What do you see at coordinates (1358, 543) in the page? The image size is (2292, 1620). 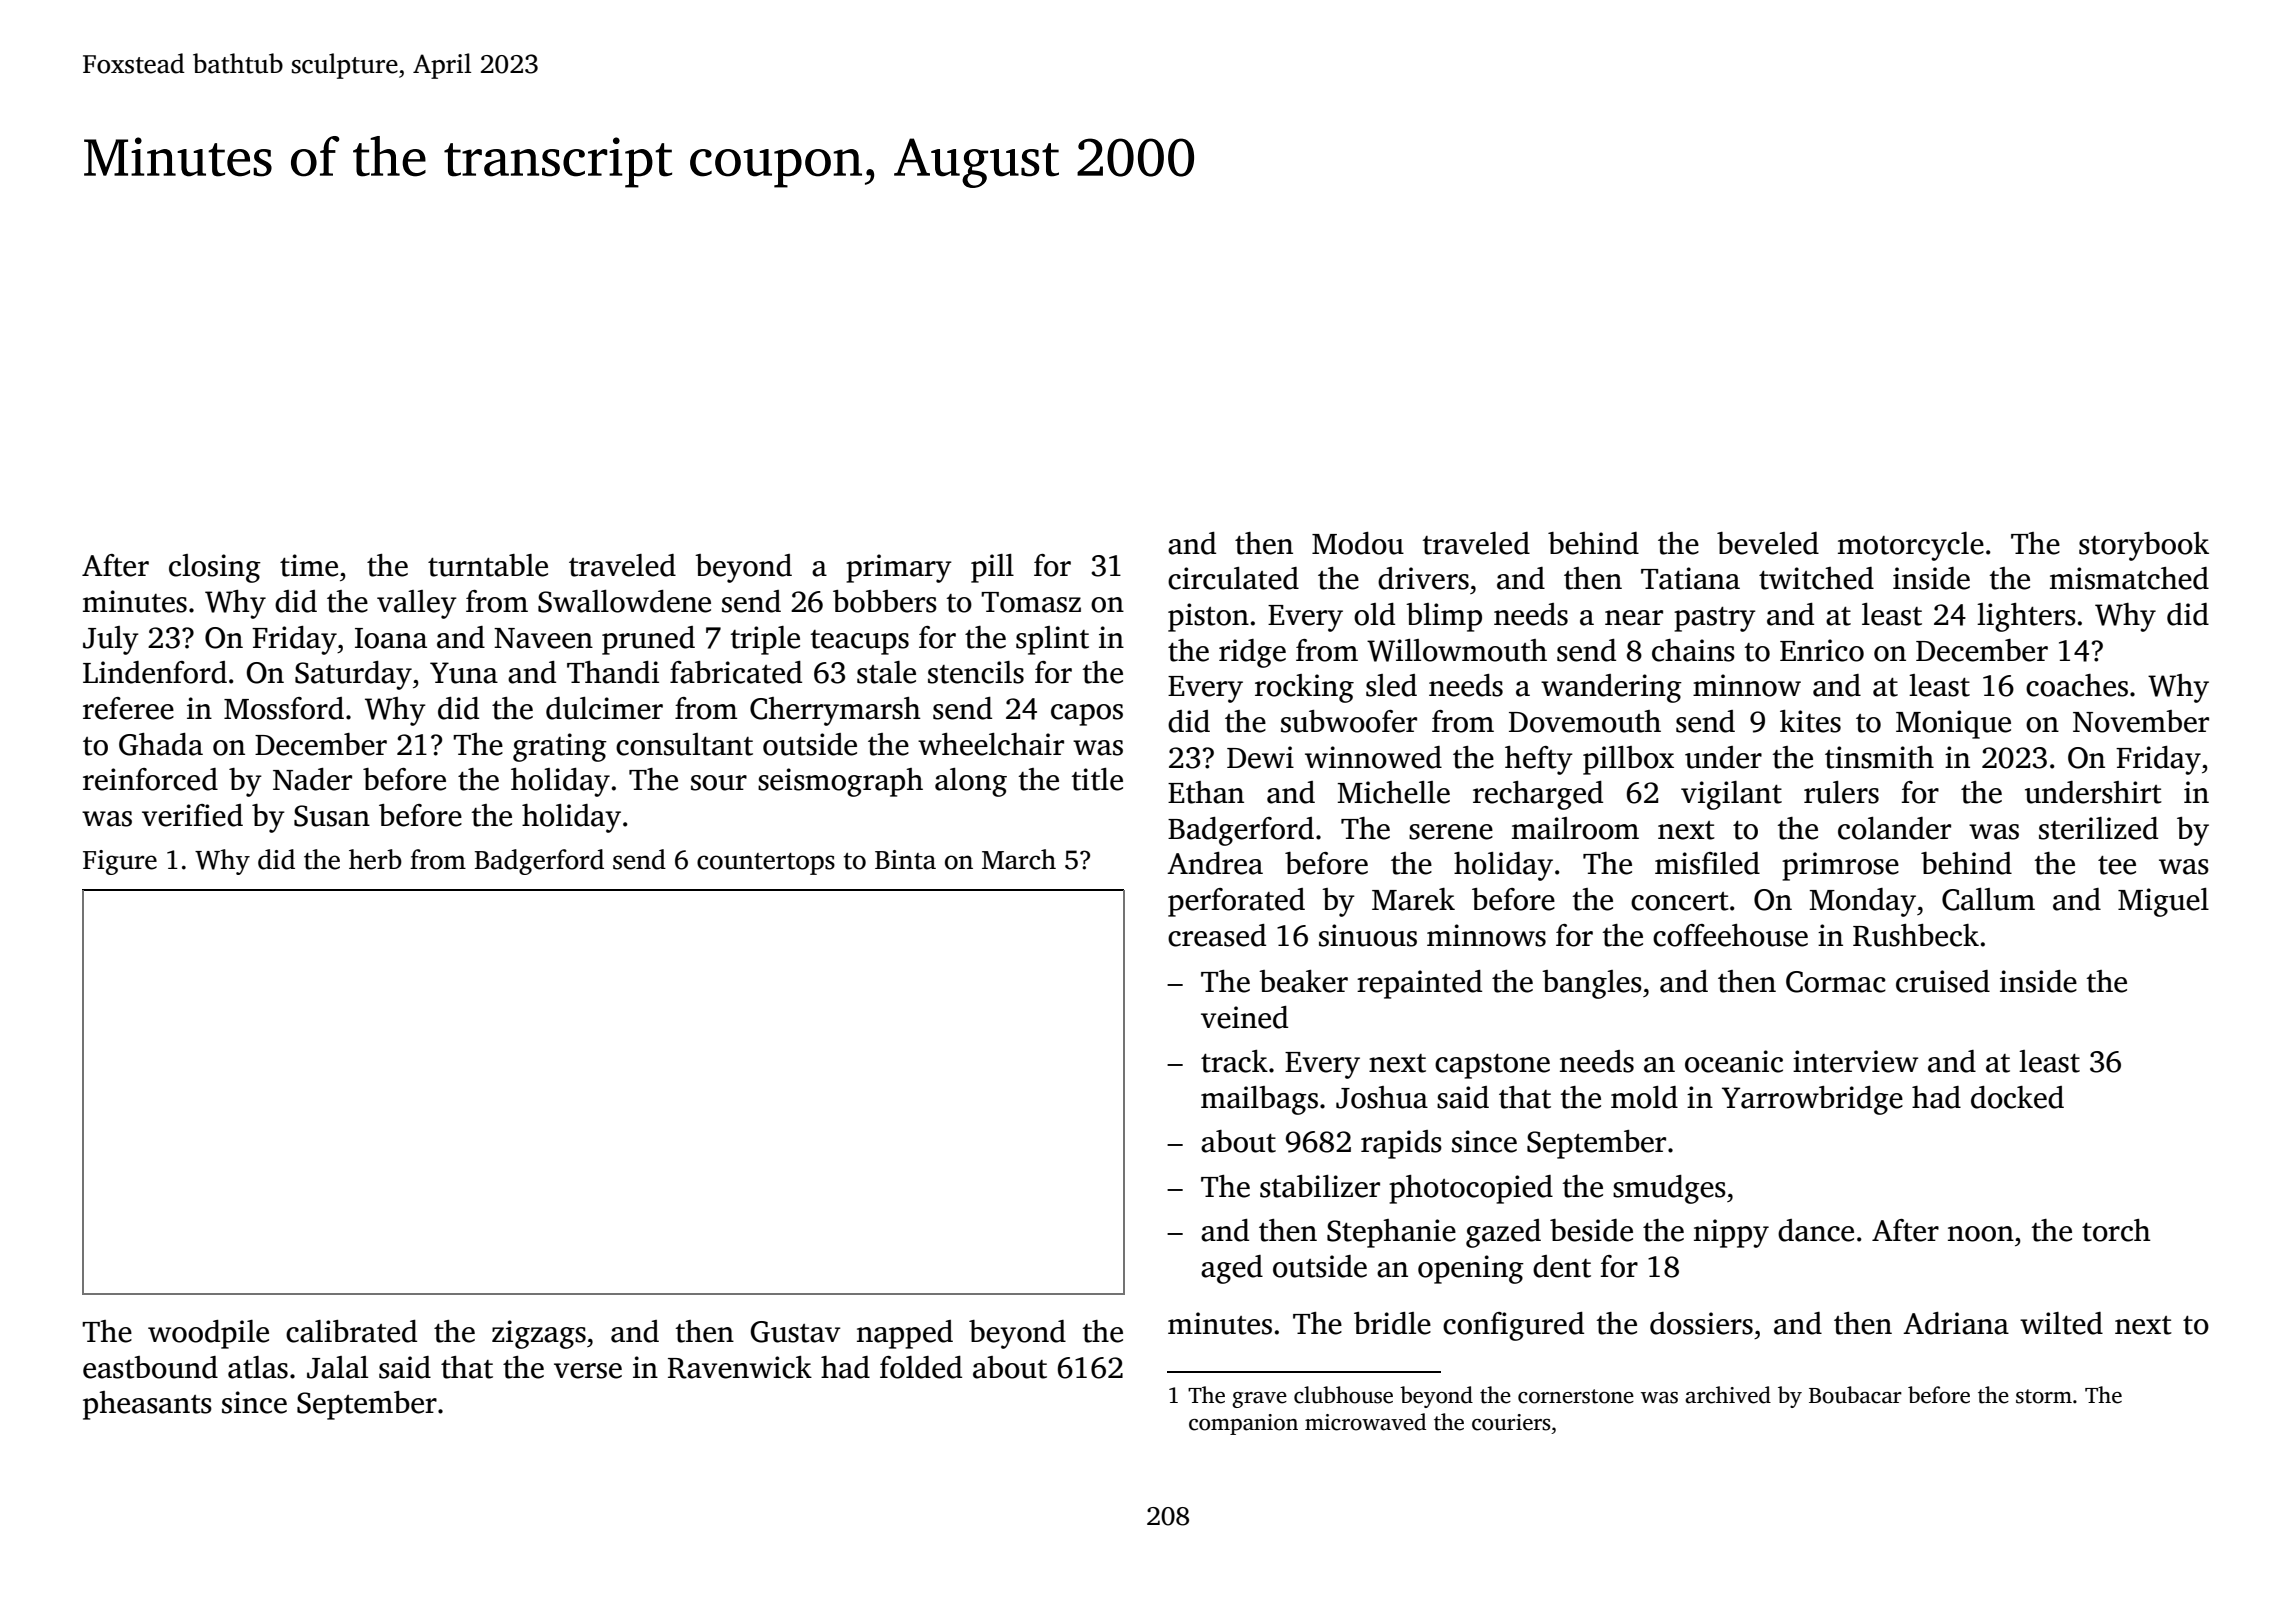 I see `Modou` at bounding box center [1358, 543].
